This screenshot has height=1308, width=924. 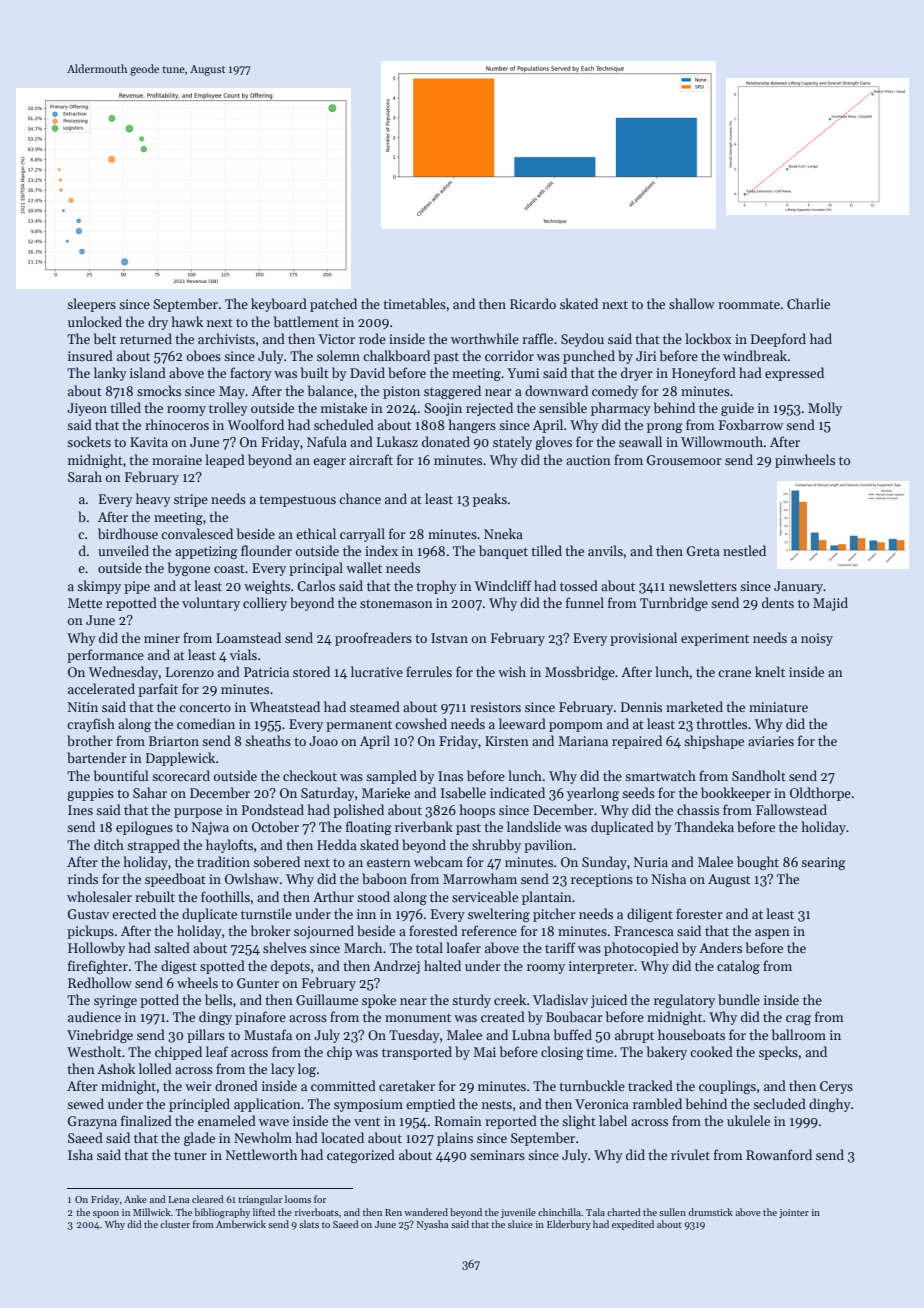 What do you see at coordinates (342, 1137) in the screenshot?
I see `located` at bounding box center [342, 1137].
